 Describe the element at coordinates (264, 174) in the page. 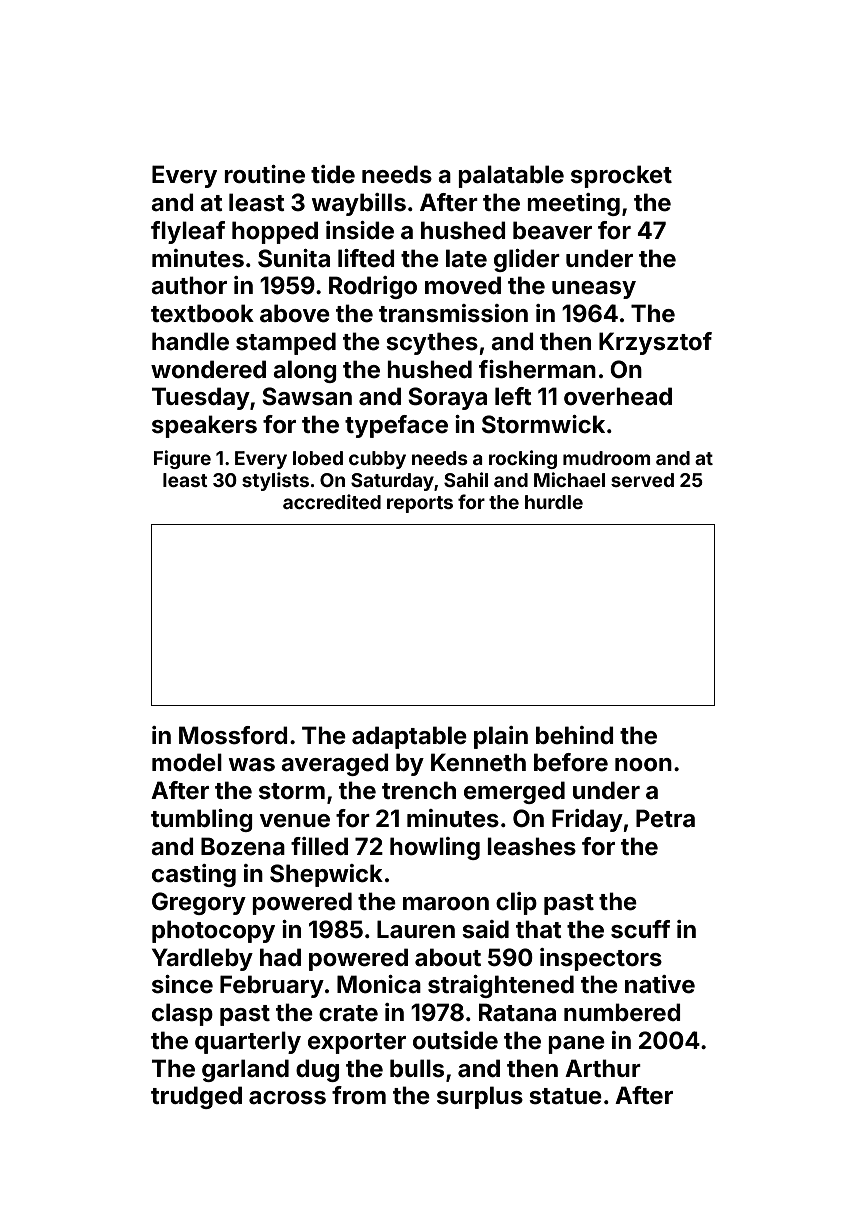

I see `routine` at that location.
